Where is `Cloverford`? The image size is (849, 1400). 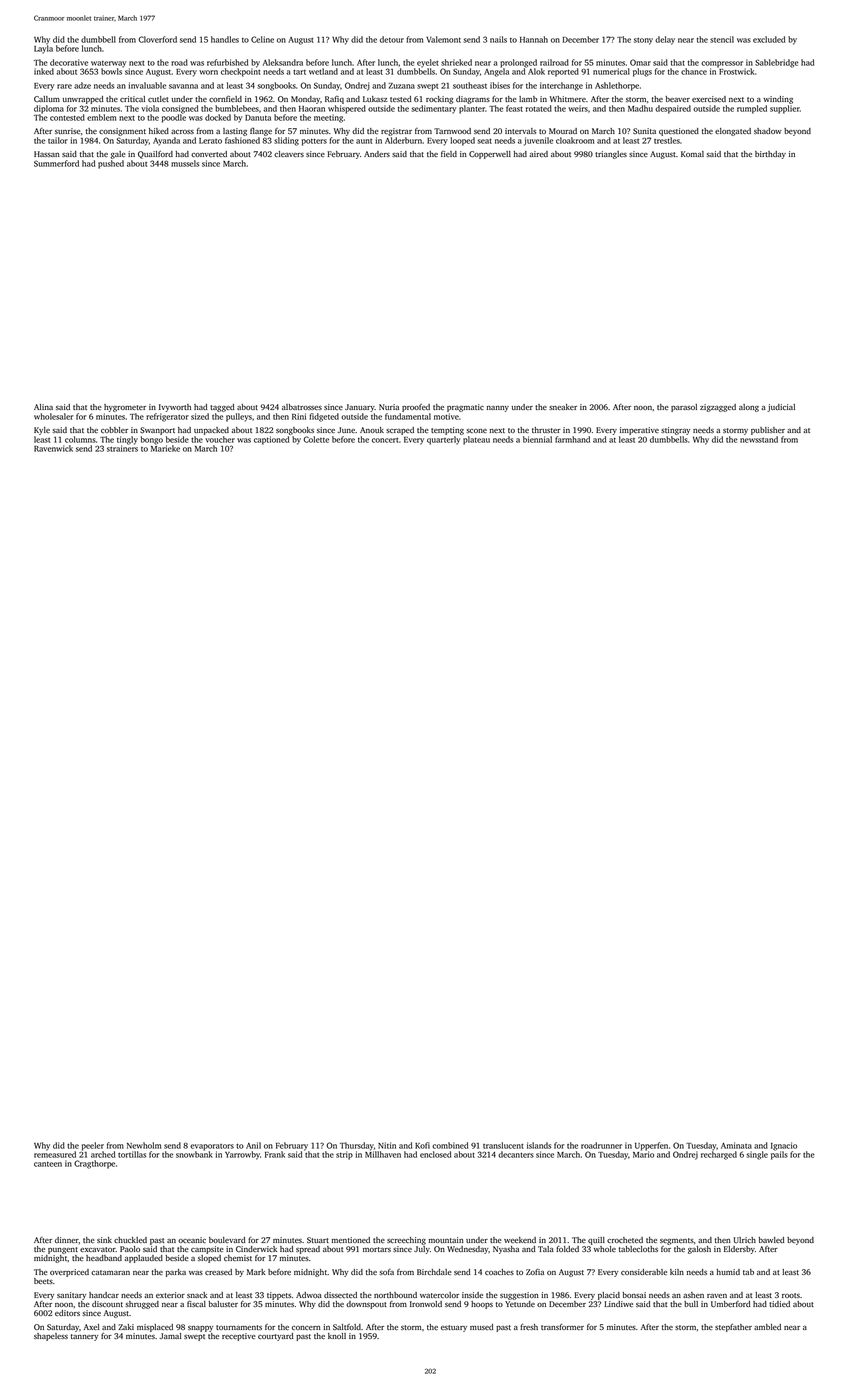
Cloverford is located at coordinates (157, 39).
